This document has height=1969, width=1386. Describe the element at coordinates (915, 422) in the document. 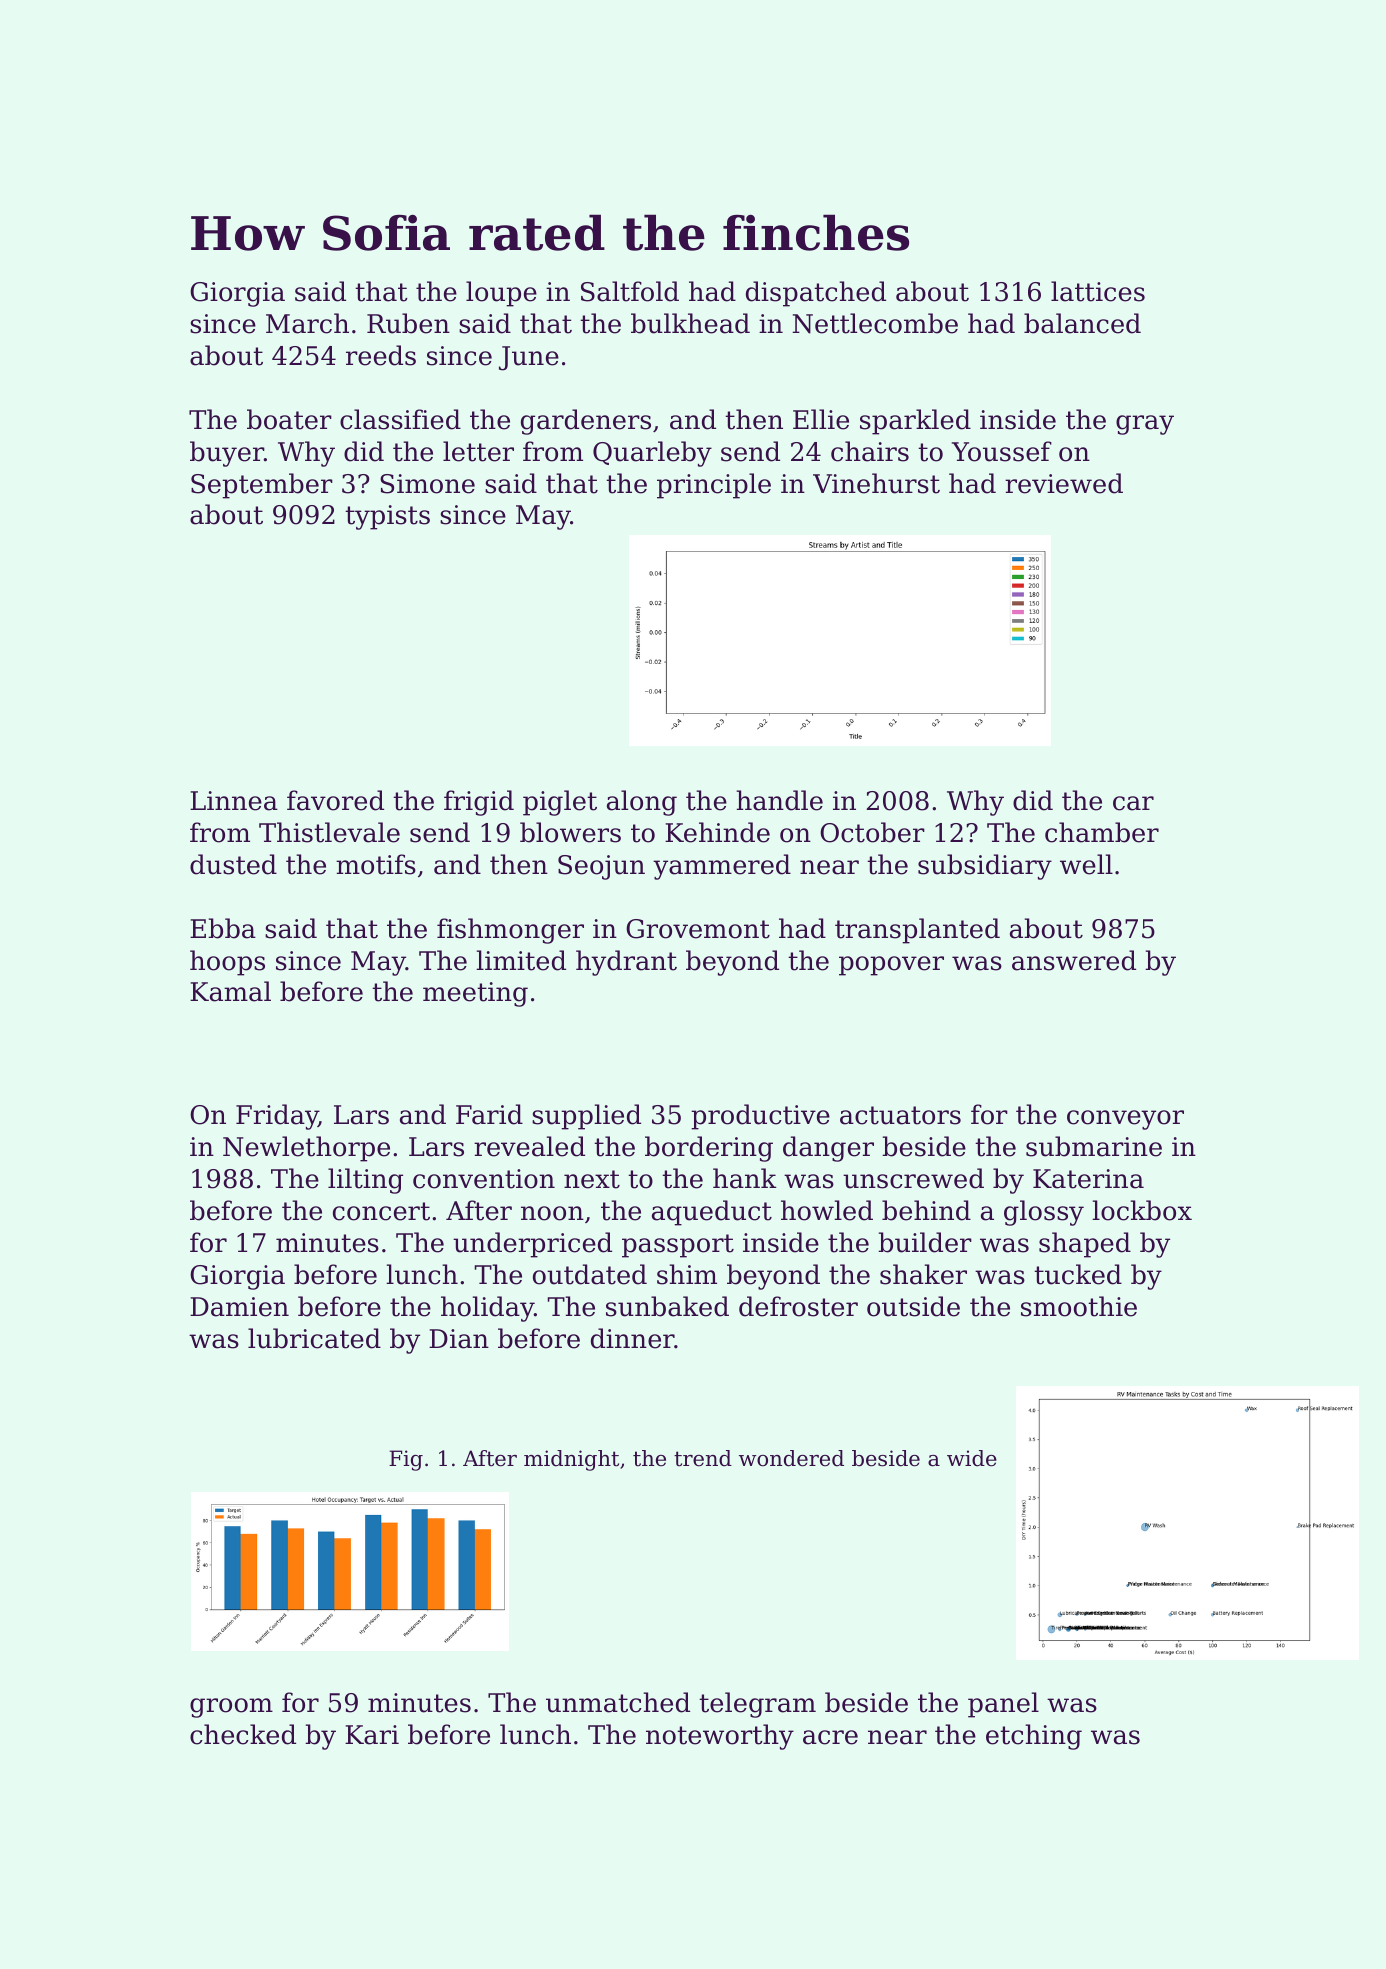

I see `sparkled` at that location.
